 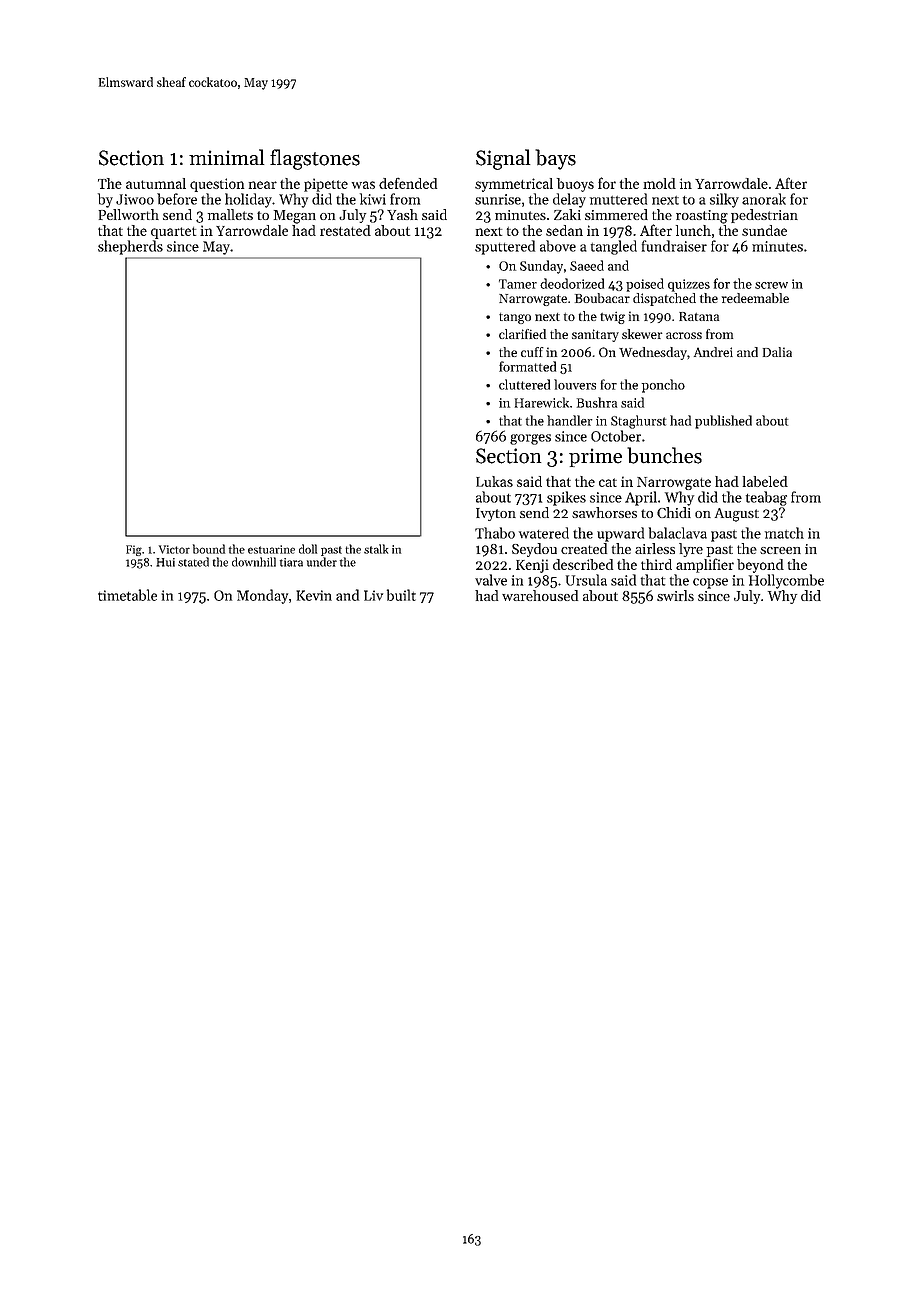 What do you see at coordinates (524, 384) in the document?
I see `cluttered` at bounding box center [524, 384].
